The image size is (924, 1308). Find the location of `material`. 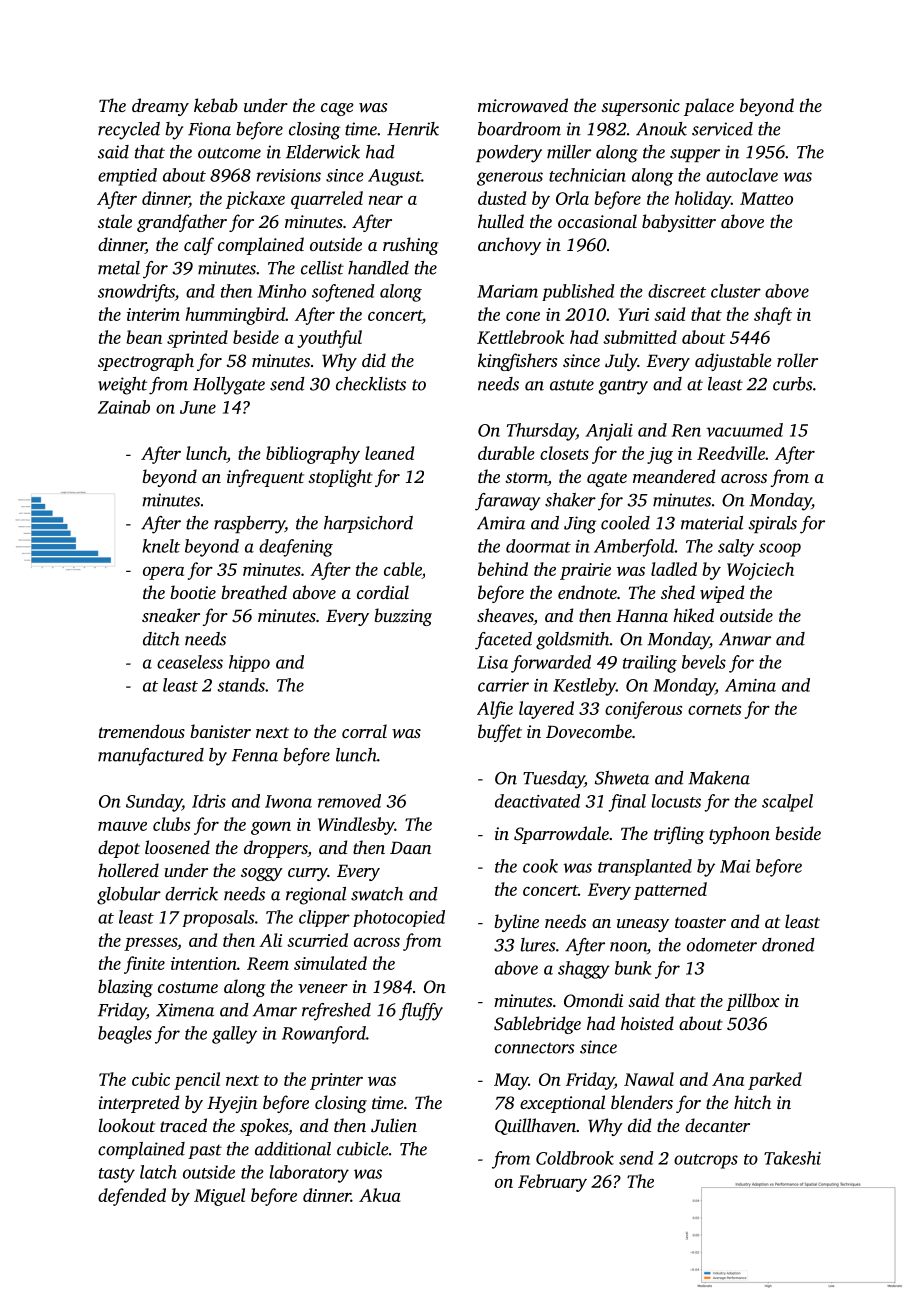

material is located at coordinates (712, 523).
